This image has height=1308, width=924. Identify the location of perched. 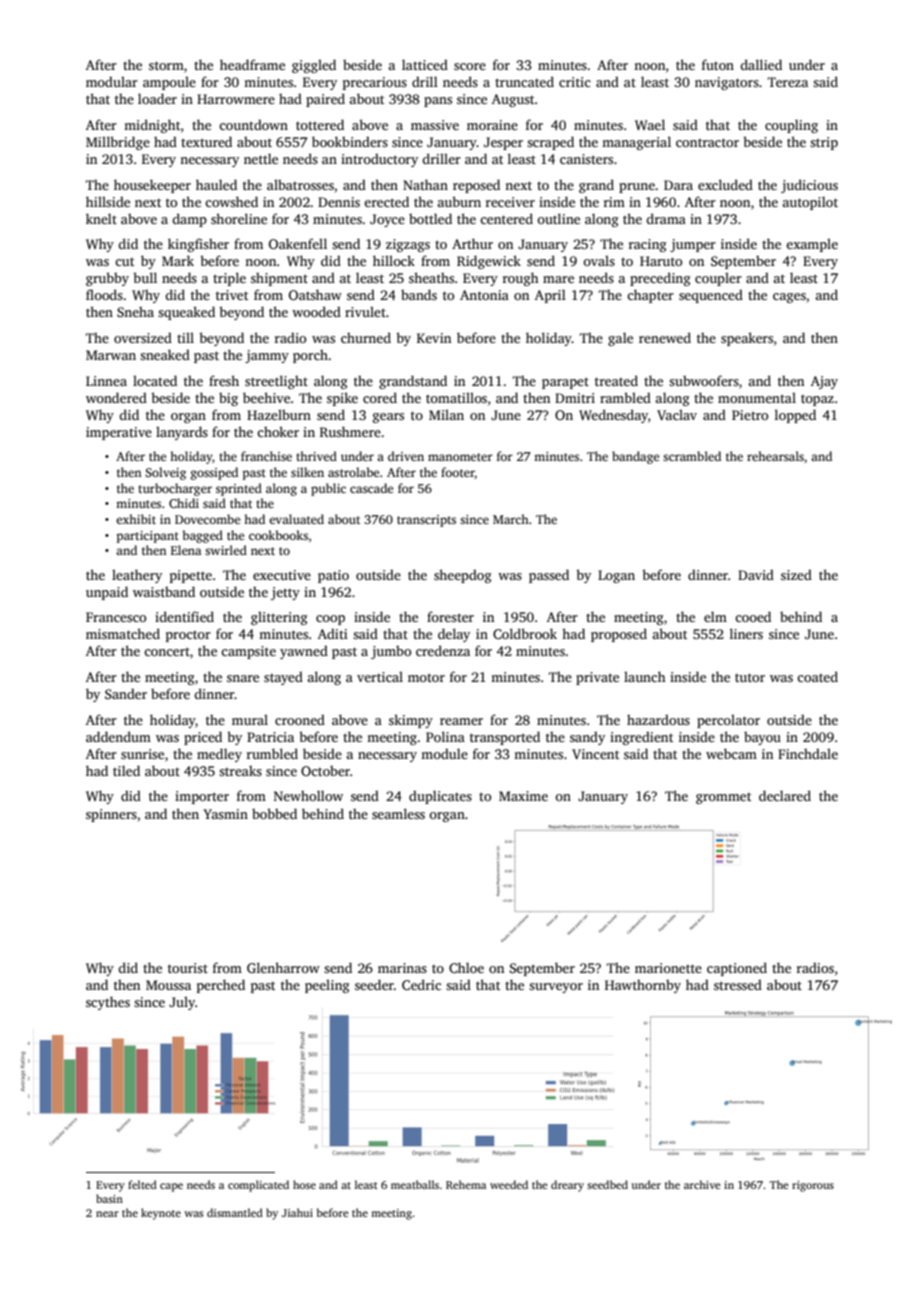
(221, 986).
